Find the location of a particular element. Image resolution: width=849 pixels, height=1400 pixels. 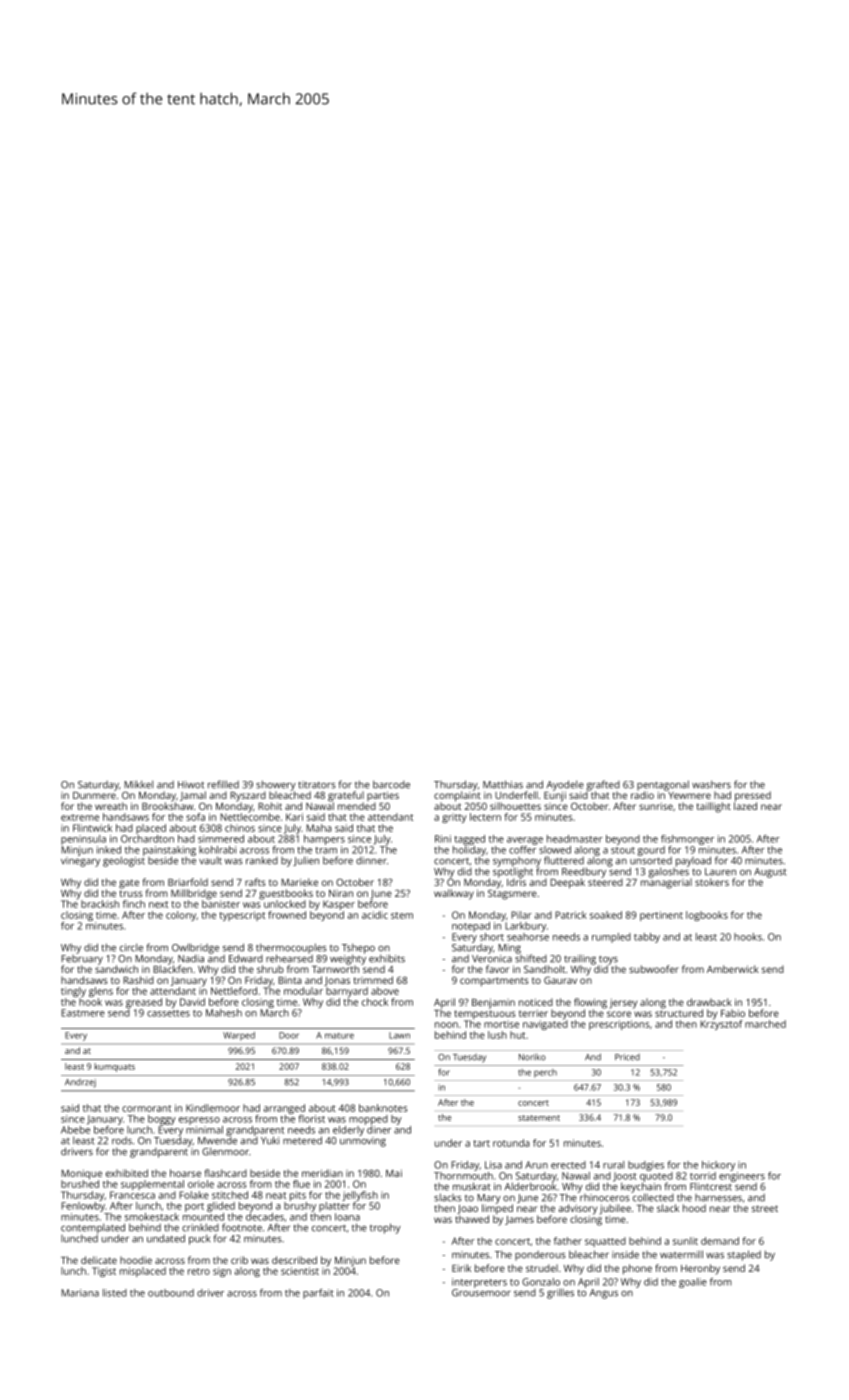

pentagonal is located at coordinates (663, 785).
